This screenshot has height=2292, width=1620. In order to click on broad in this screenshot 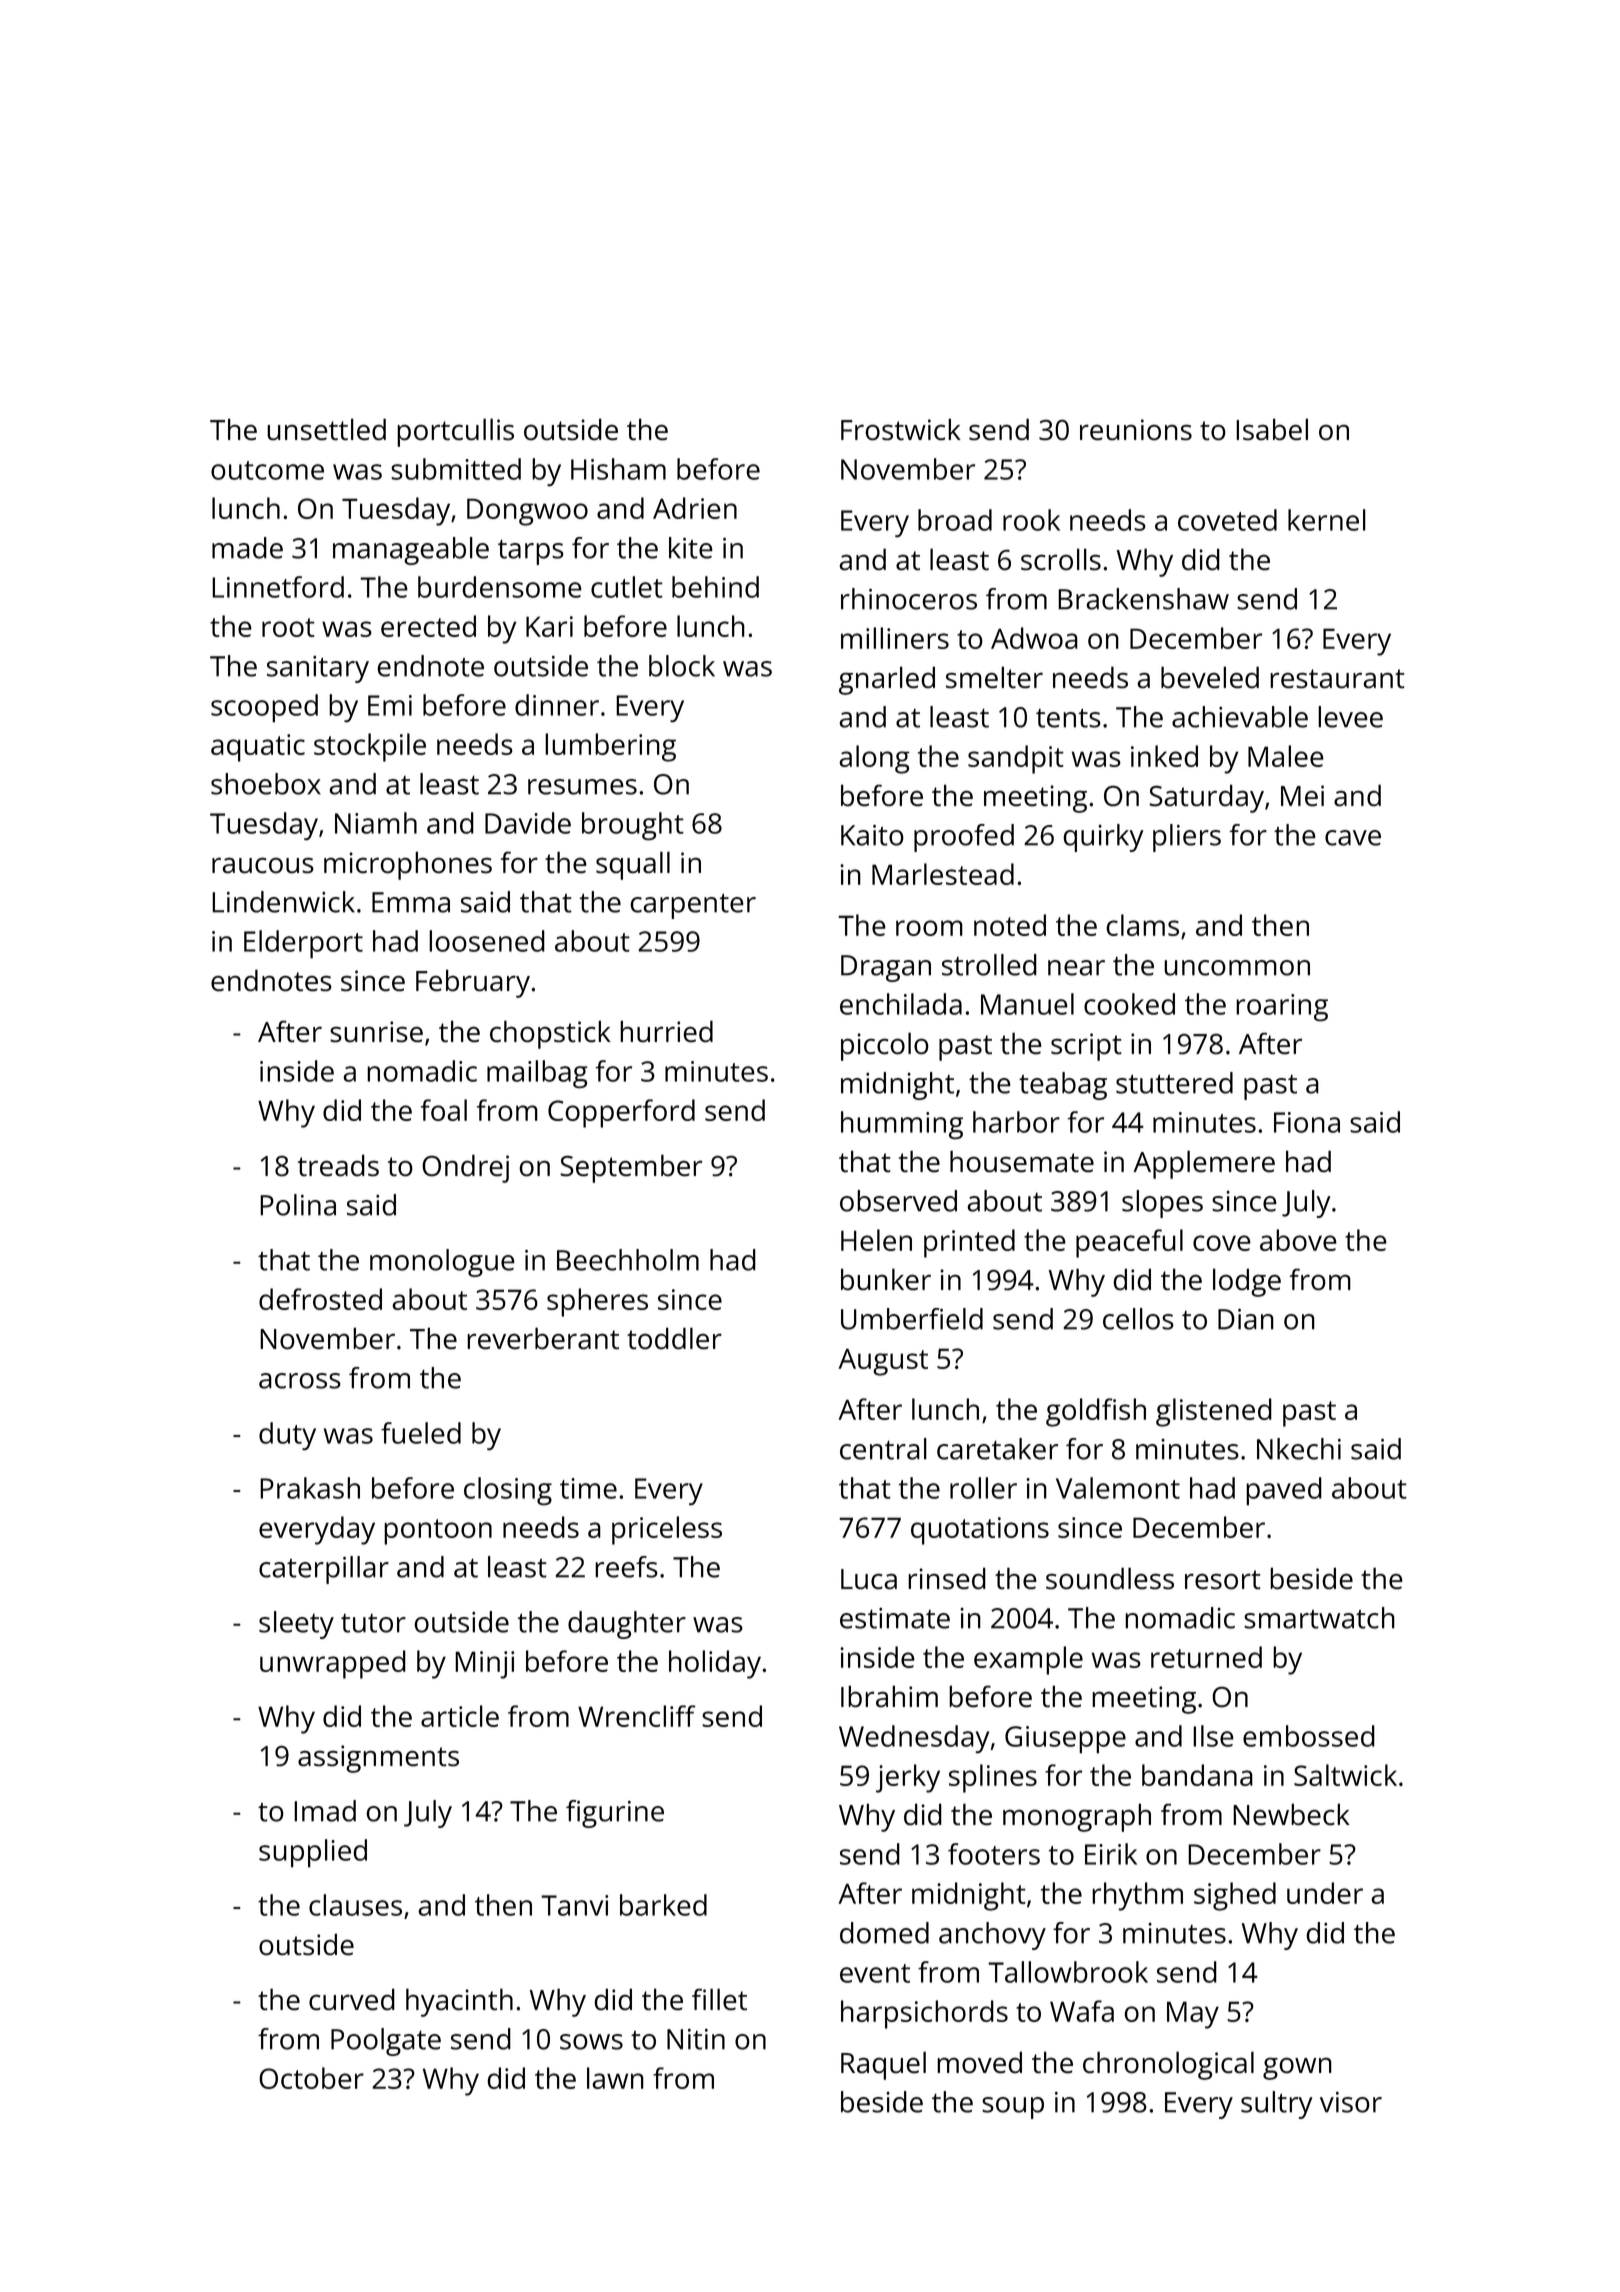, I will do `click(955, 520)`.
